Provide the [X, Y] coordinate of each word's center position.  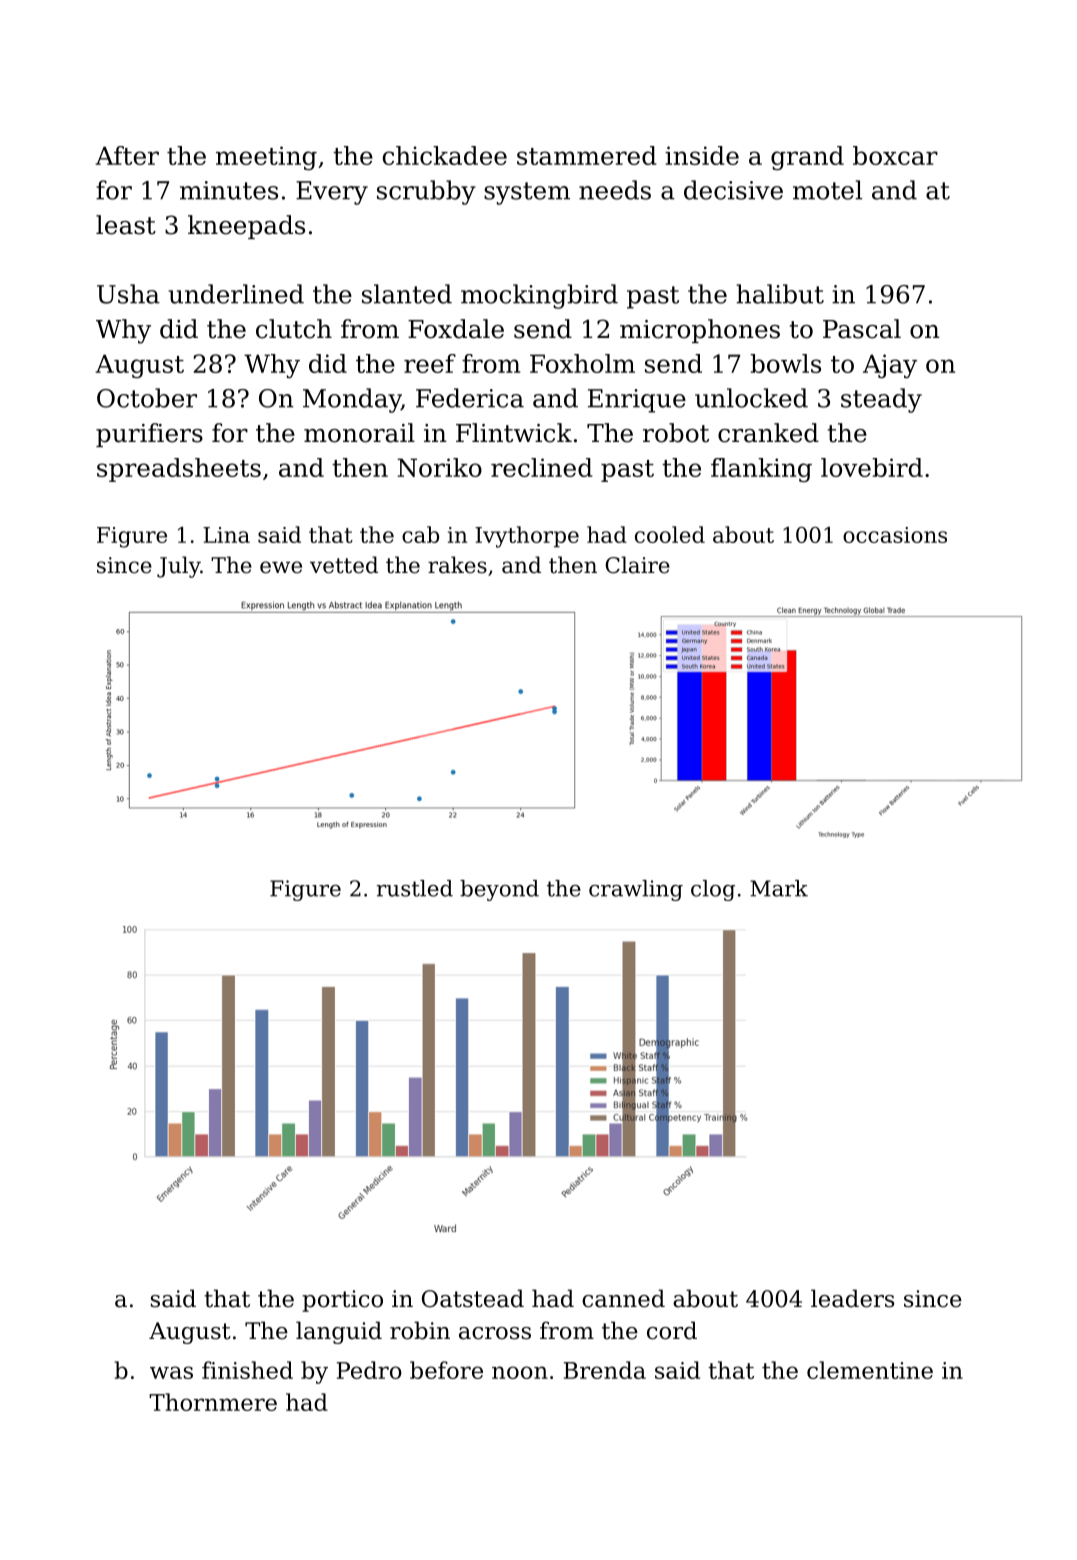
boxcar [895, 155]
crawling [636, 890]
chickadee [445, 155]
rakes [457, 565]
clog [713, 890]
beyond [499, 890]
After [127, 155]
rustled [415, 888]
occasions [895, 535]
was [171, 1372]
